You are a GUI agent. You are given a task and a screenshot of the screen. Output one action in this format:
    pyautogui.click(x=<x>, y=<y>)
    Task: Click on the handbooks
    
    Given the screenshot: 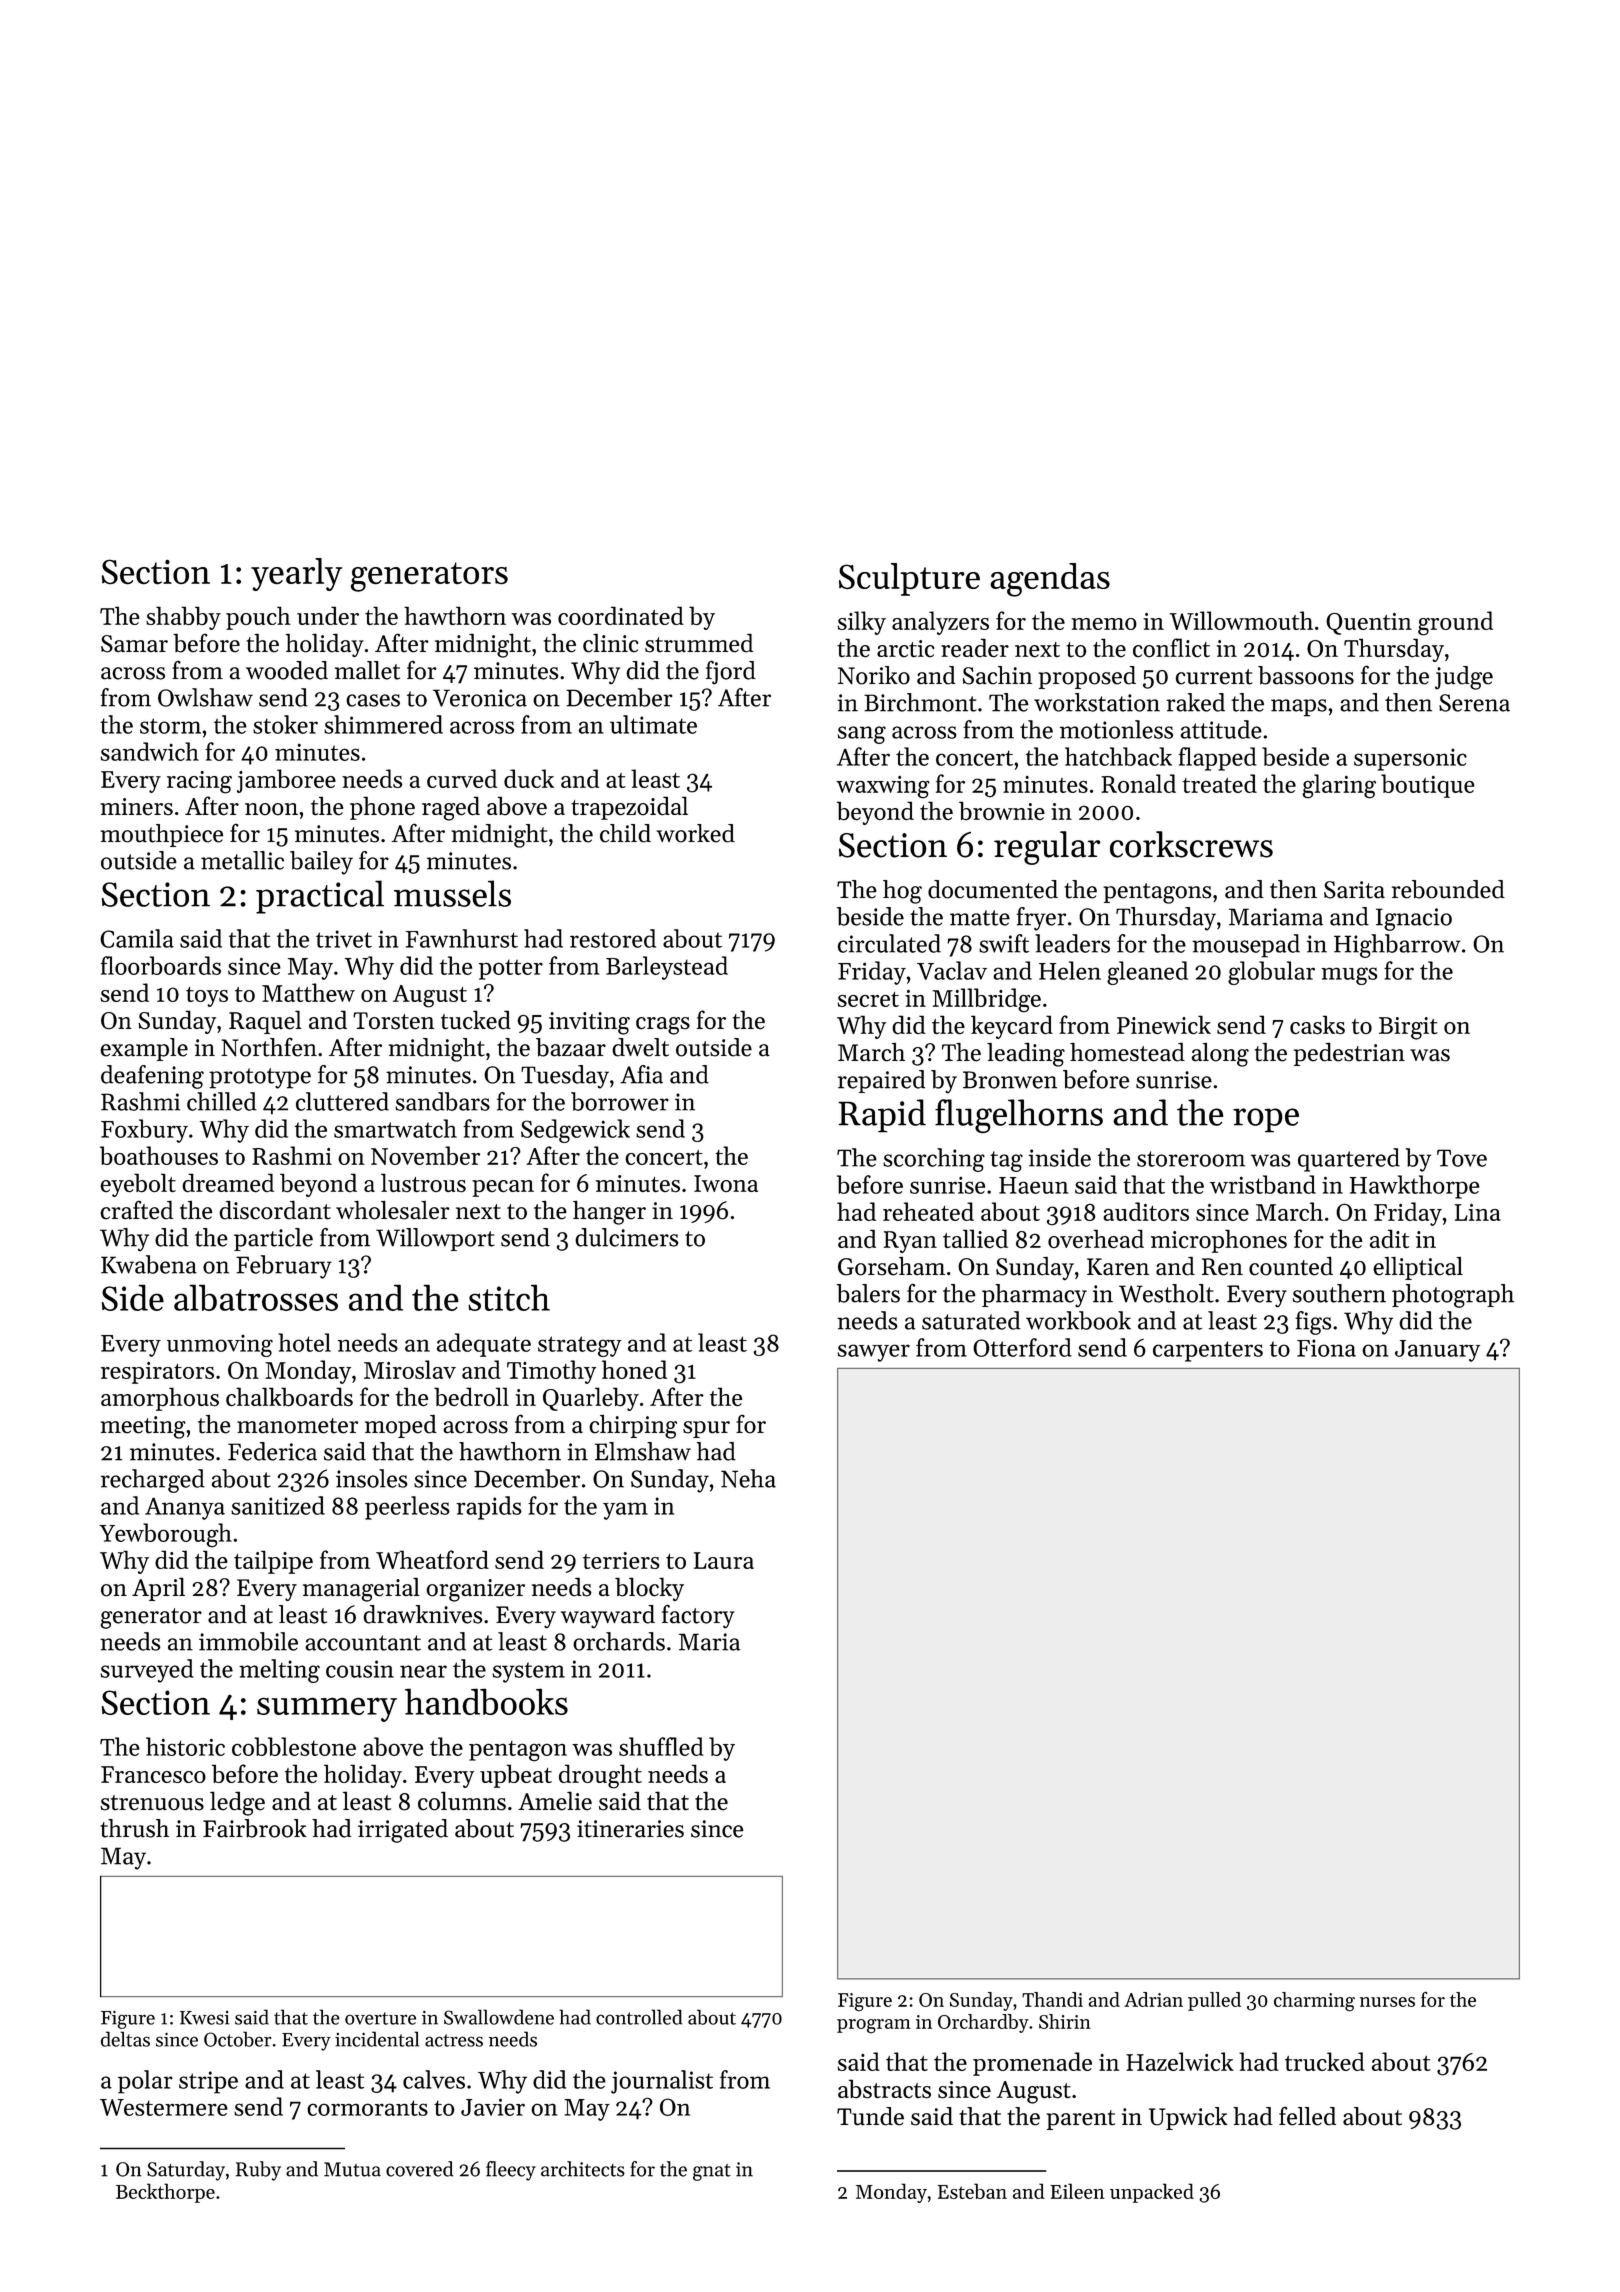 What is the action you would take?
    pyautogui.click(x=486, y=1701)
